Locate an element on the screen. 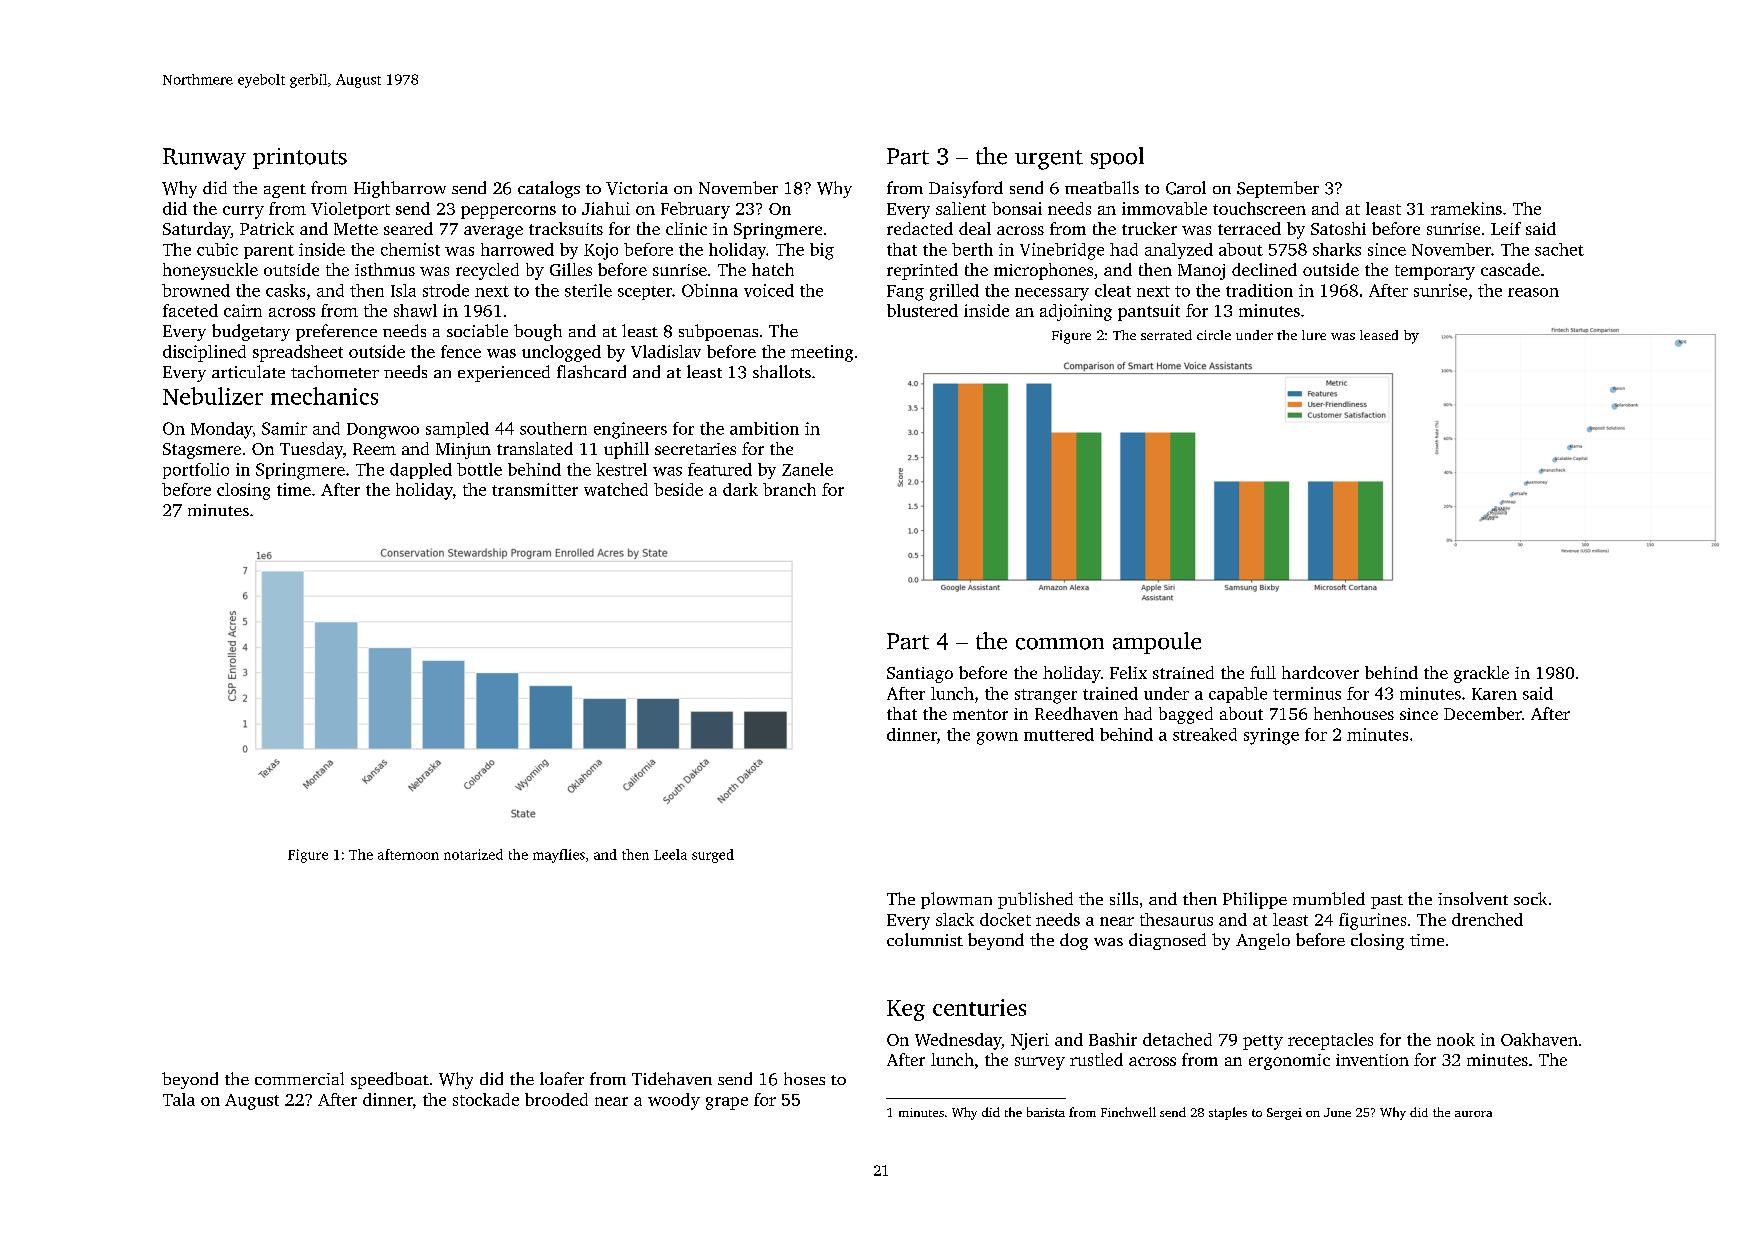 The height and width of the screenshot is (1234, 1746). leased is located at coordinates (1379, 335).
